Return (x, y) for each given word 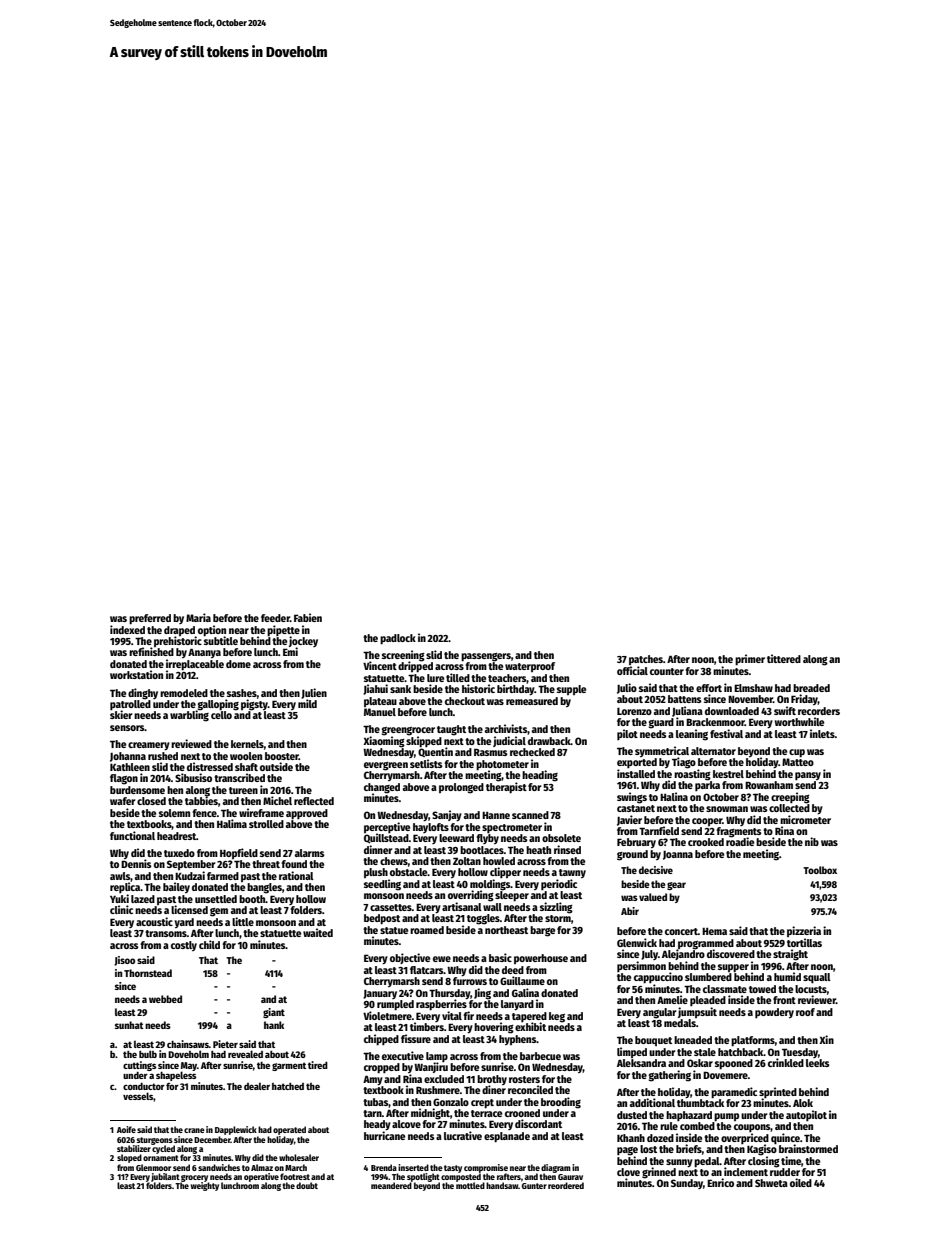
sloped (129, 1158)
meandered (391, 1185)
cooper (707, 822)
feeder (275, 618)
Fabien (308, 617)
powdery (774, 1013)
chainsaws (188, 1044)
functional (132, 835)
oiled (801, 1182)
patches (646, 660)
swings (632, 798)
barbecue (540, 1056)
